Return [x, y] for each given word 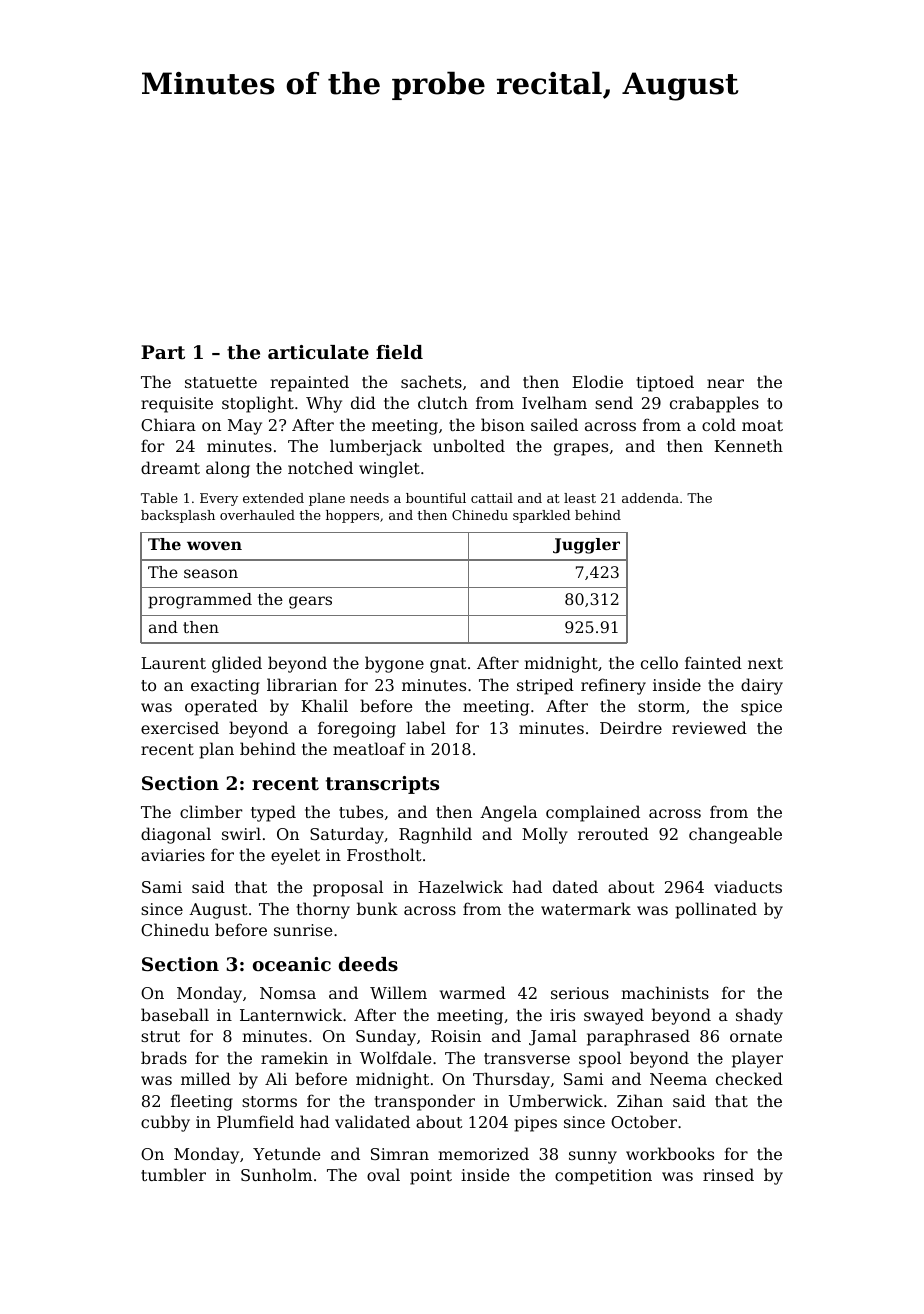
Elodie [597, 381]
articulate [318, 352]
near [725, 383]
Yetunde [286, 1153]
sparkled [541, 516]
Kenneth [748, 445]
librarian [302, 684]
